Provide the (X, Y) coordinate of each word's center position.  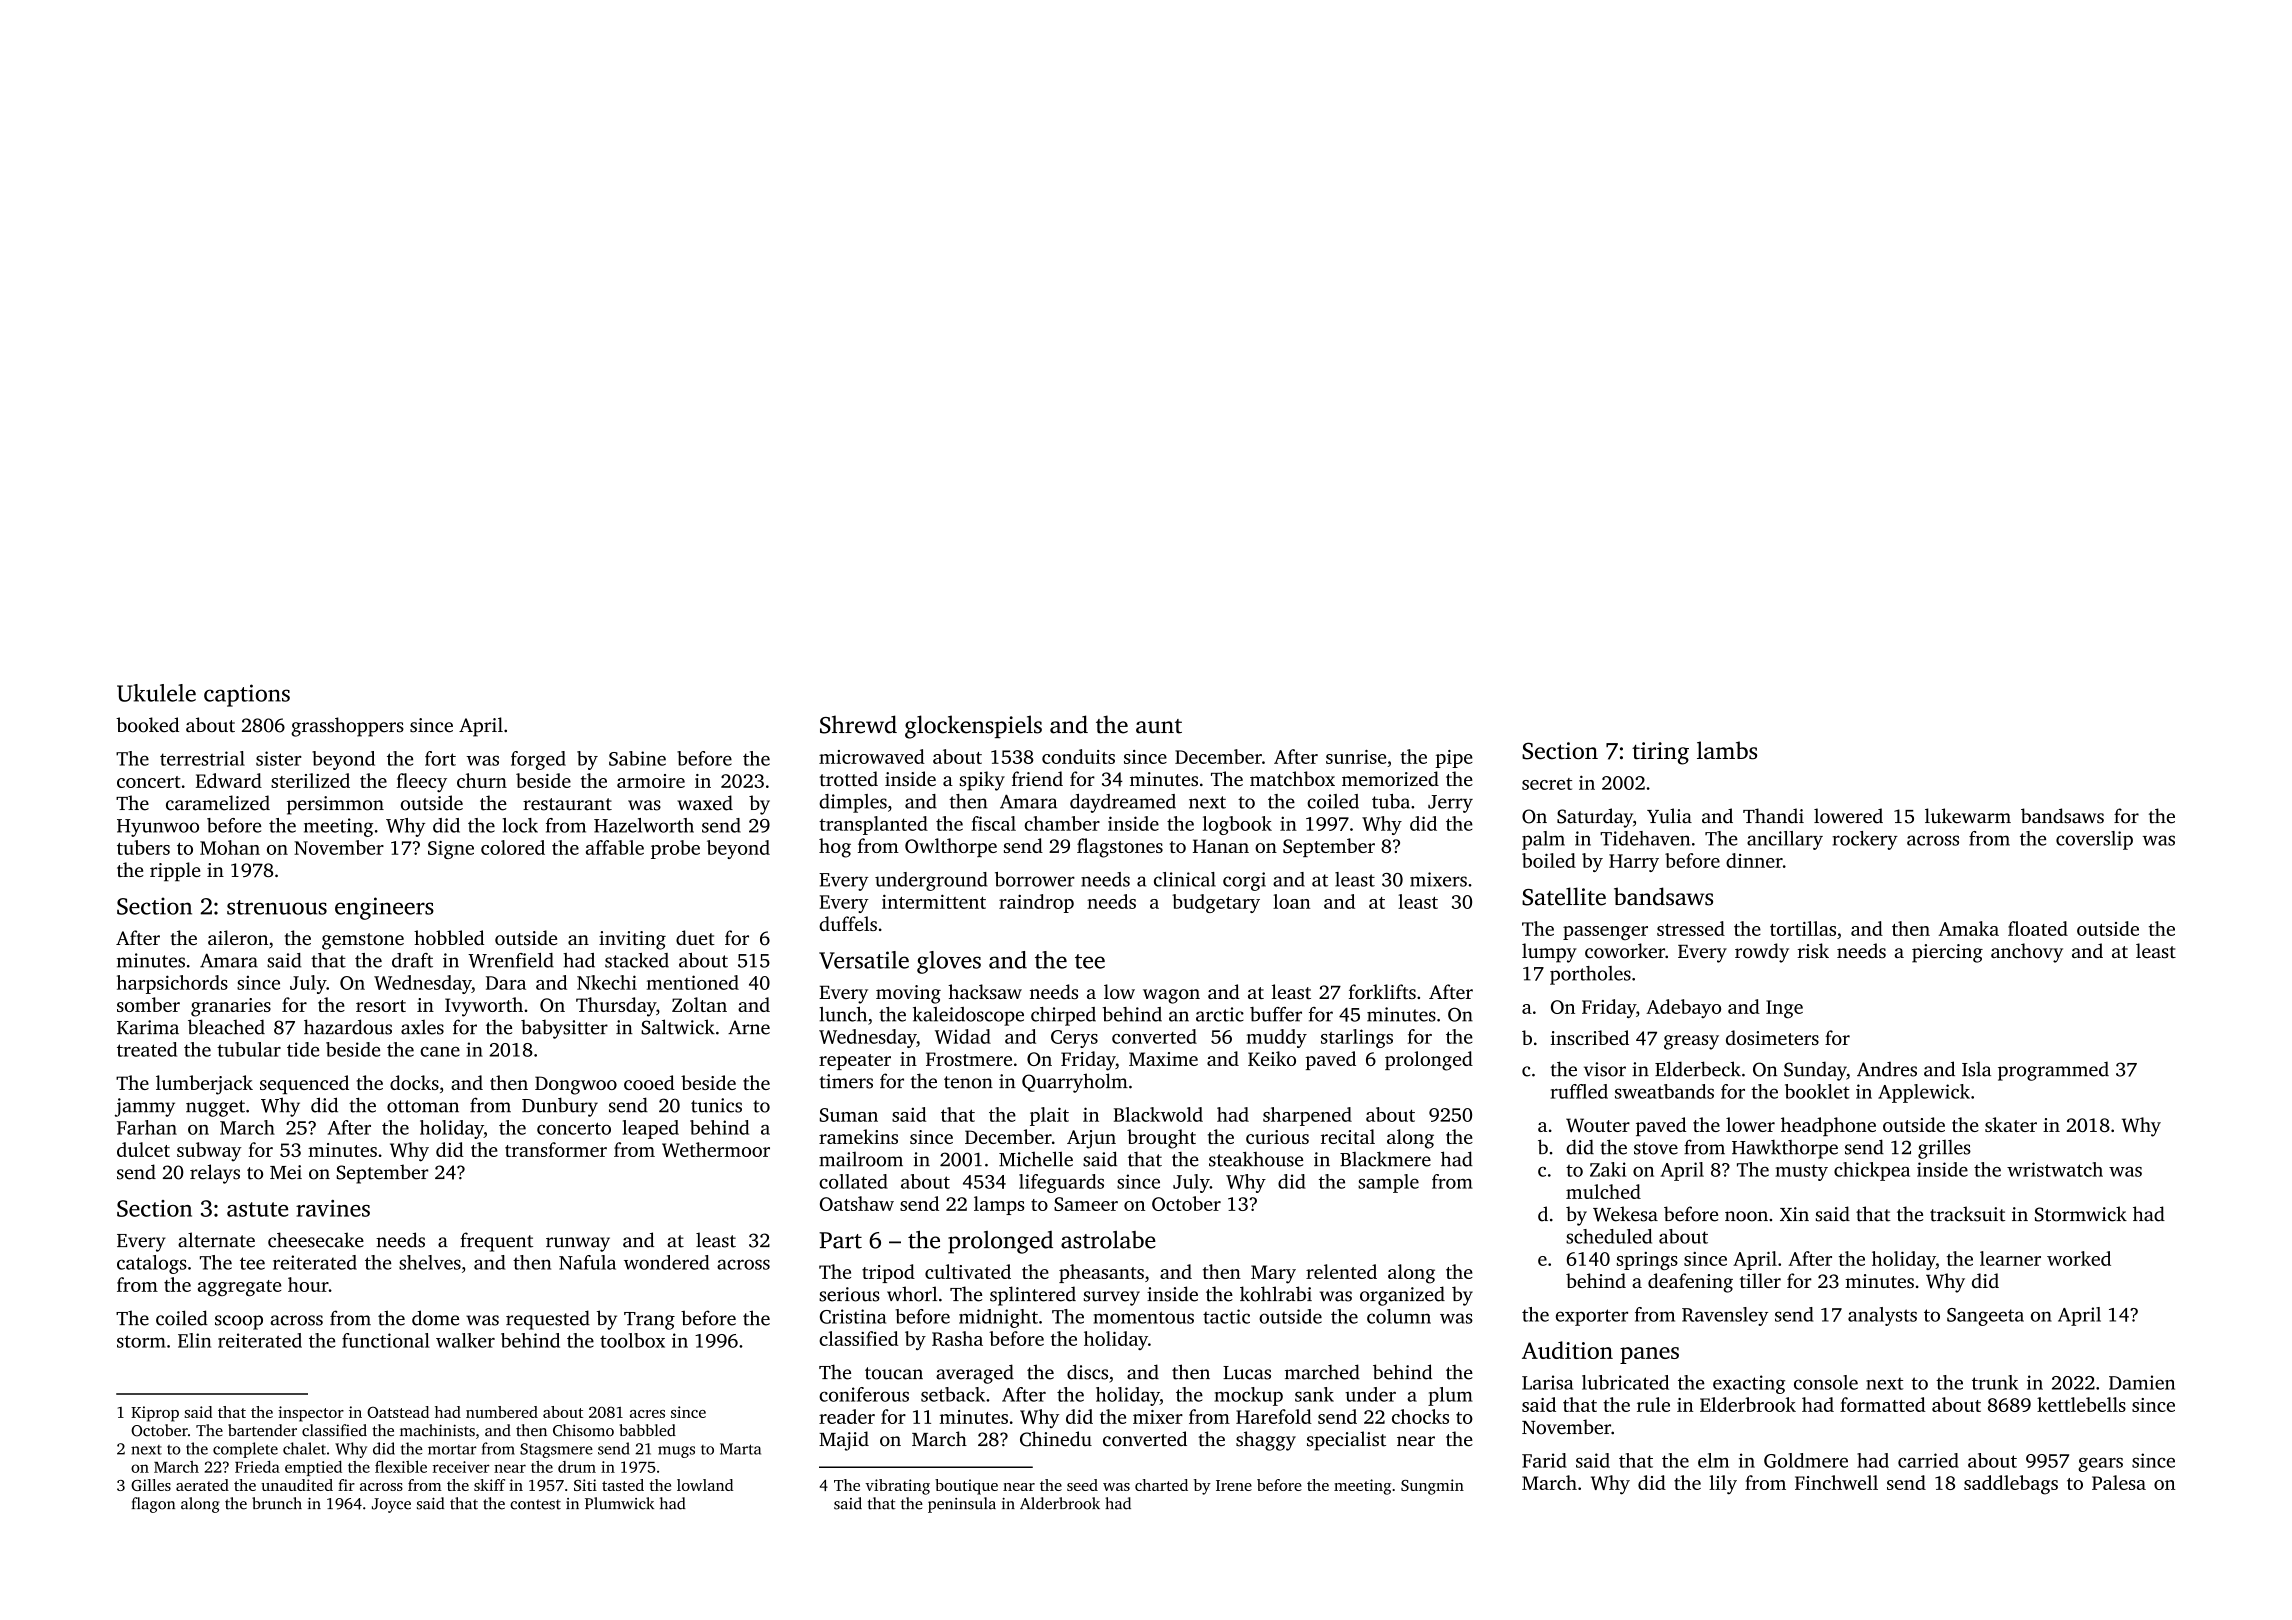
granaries (231, 1007)
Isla (1976, 1069)
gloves (949, 962)
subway (209, 1152)
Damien (2142, 1382)
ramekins (858, 1136)
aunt (1159, 726)
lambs (1727, 750)
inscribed (1590, 1037)
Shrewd (858, 724)
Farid (1544, 1460)
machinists (437, 1430)
